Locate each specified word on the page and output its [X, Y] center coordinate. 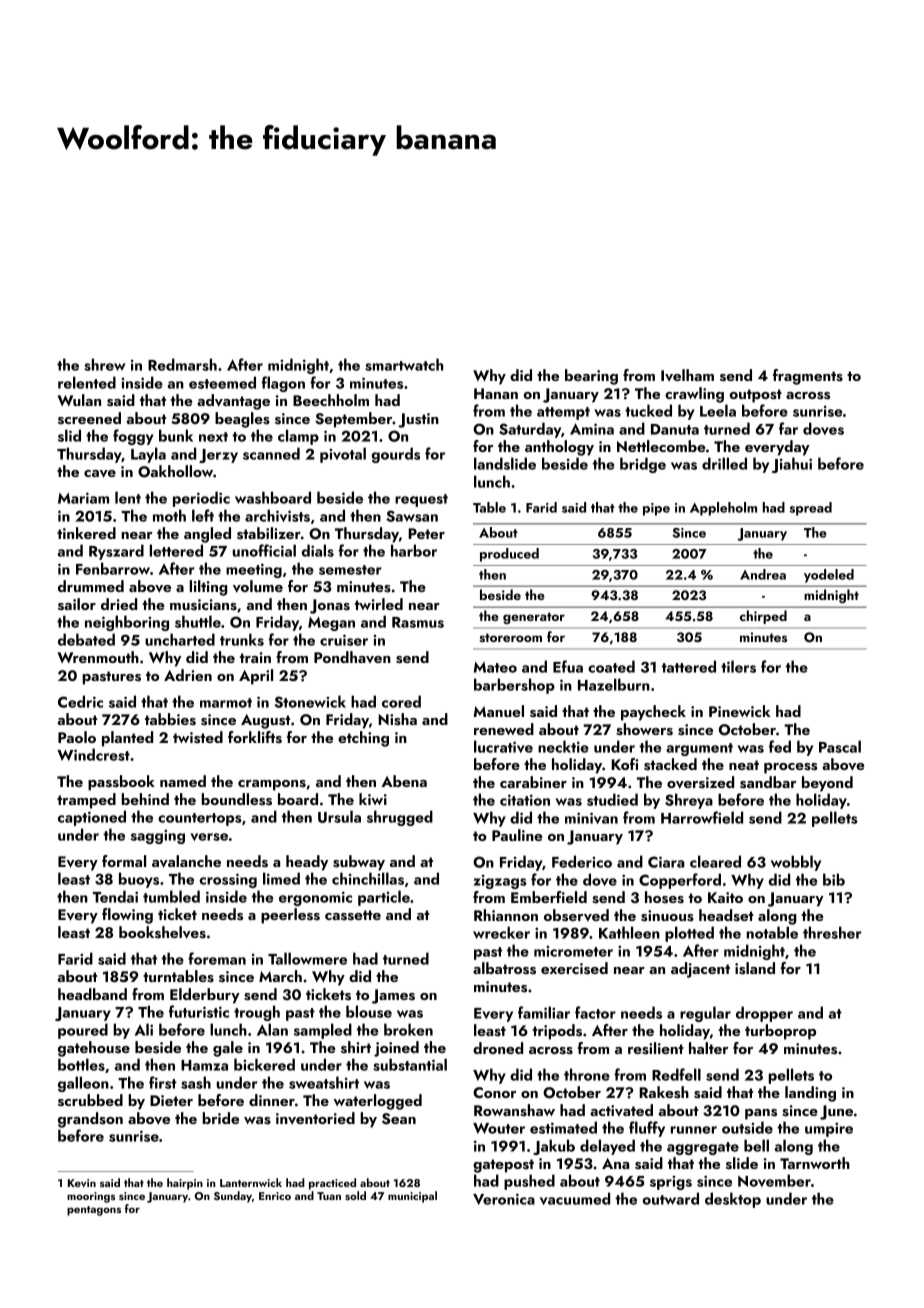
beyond [827, 784]
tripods [557, 1032]
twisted [198, 737]
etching [363, 739]
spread [811, 509]
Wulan [79, 400]
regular [705, 1014]
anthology [559, 448]
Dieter [171, 1100]
